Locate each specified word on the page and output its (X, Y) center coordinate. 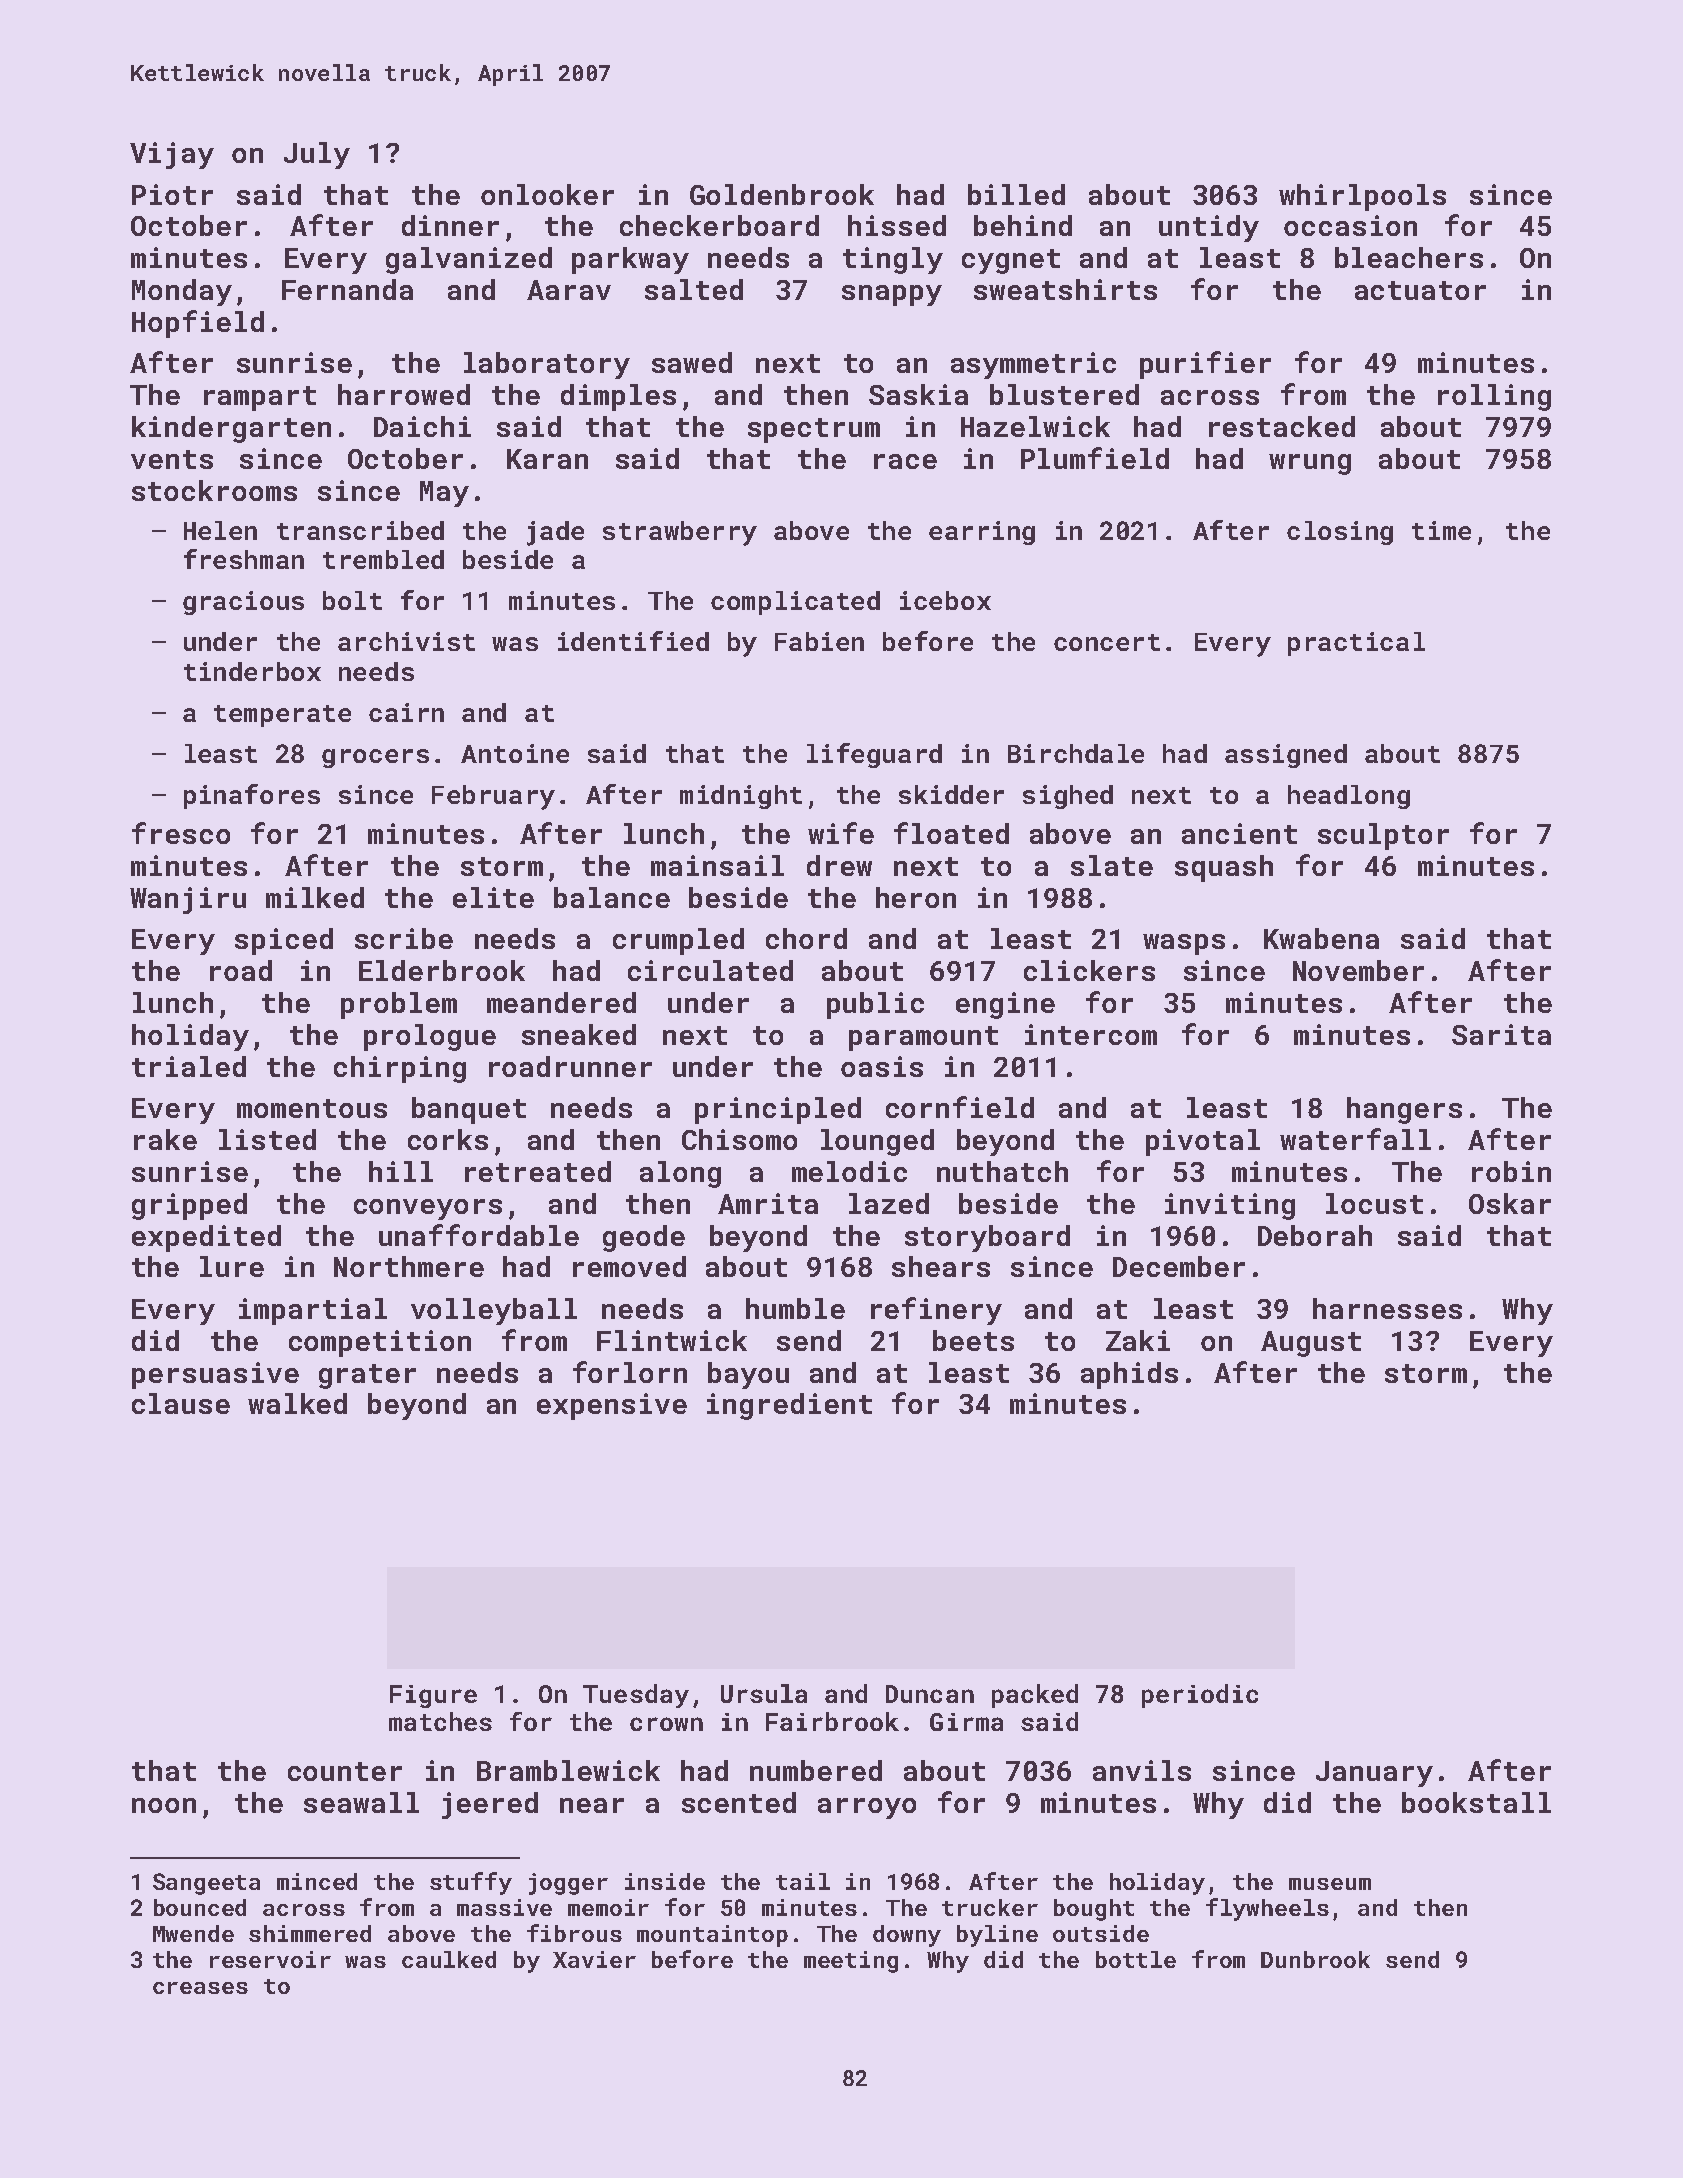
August (1311, 1344)
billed (1016, 194)
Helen (220, 530)
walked (297, 1403)
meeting (851, 1962)
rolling (1494, 397)
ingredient (789, 1406)
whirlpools (1362, 197)
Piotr (172, 194)
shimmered (310, 1933)
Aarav (569, 290)
